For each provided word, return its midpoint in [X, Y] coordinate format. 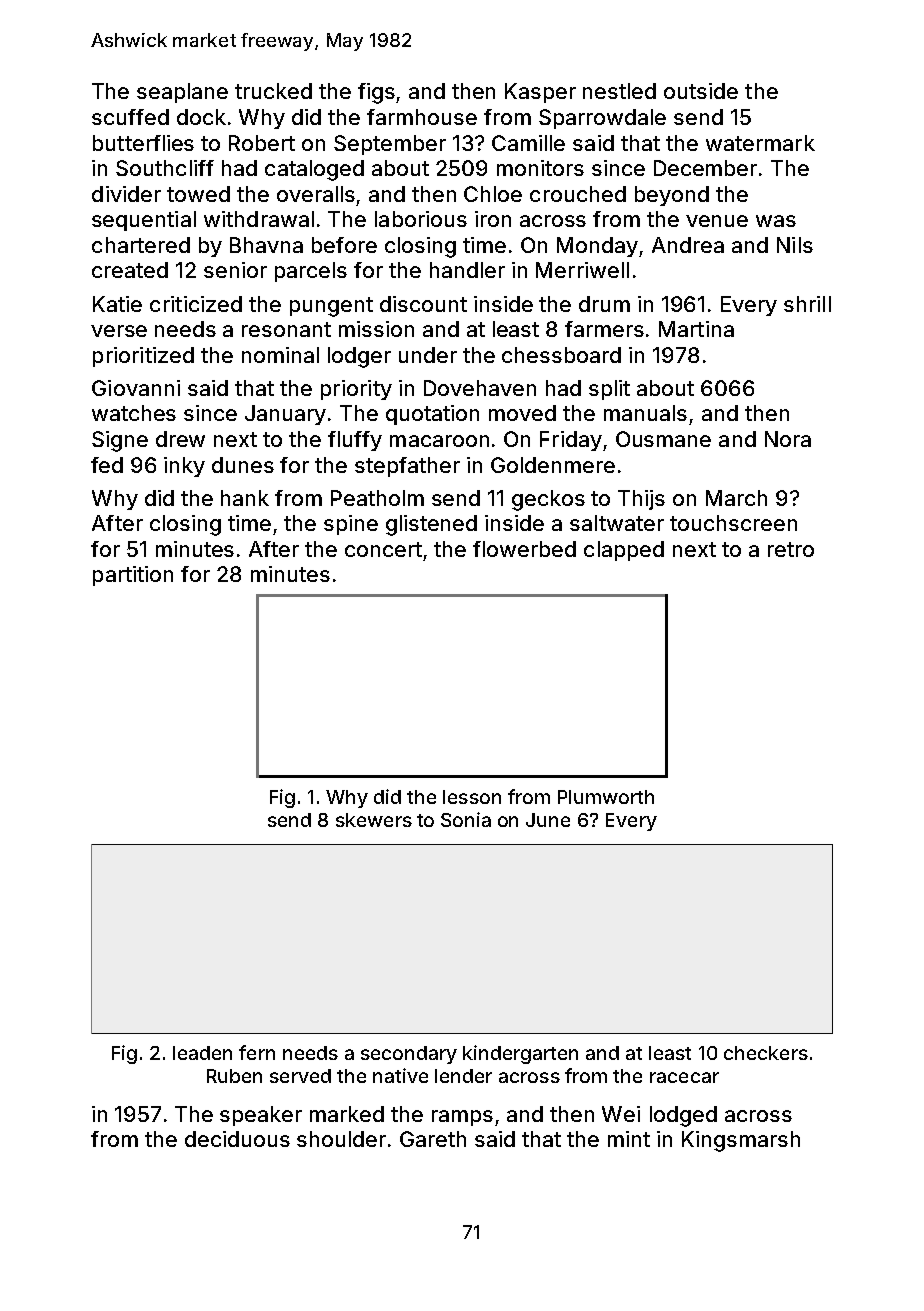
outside [701, 91]
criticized [196, 304]
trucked [273, 91]
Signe [120, 441]
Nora [788, 439]
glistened [431, 525]
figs [376, 93]
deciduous [237, 1139]
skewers [374, 820]
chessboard [561, 355]
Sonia [466, 819]
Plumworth [606, 797]
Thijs [641, 500]
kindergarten [520, 1054]
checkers [766, 1053]
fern [257, 1052]
